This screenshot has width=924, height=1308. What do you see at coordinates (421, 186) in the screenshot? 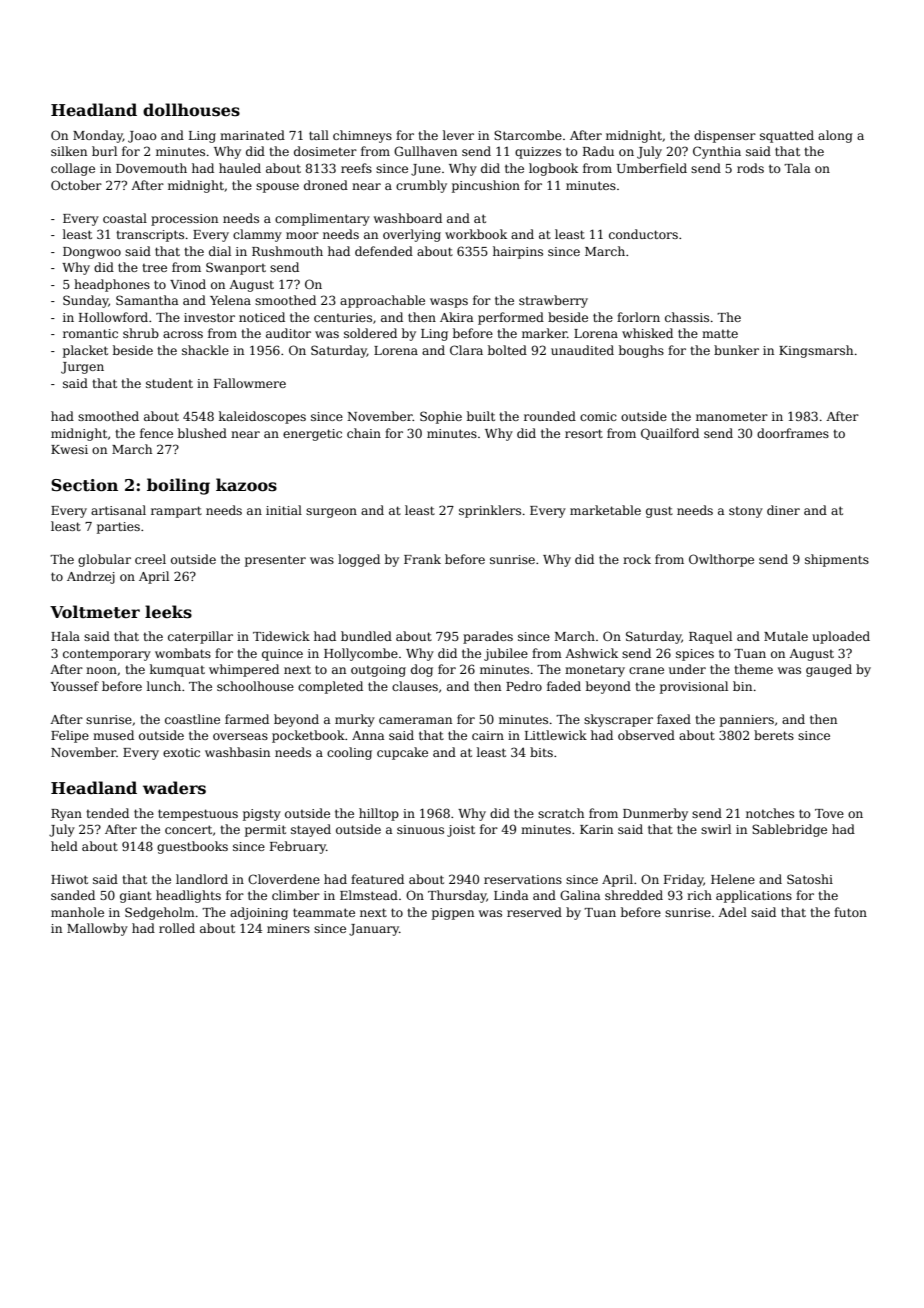
I see `crumbly` at bounding box center [421, 186].
